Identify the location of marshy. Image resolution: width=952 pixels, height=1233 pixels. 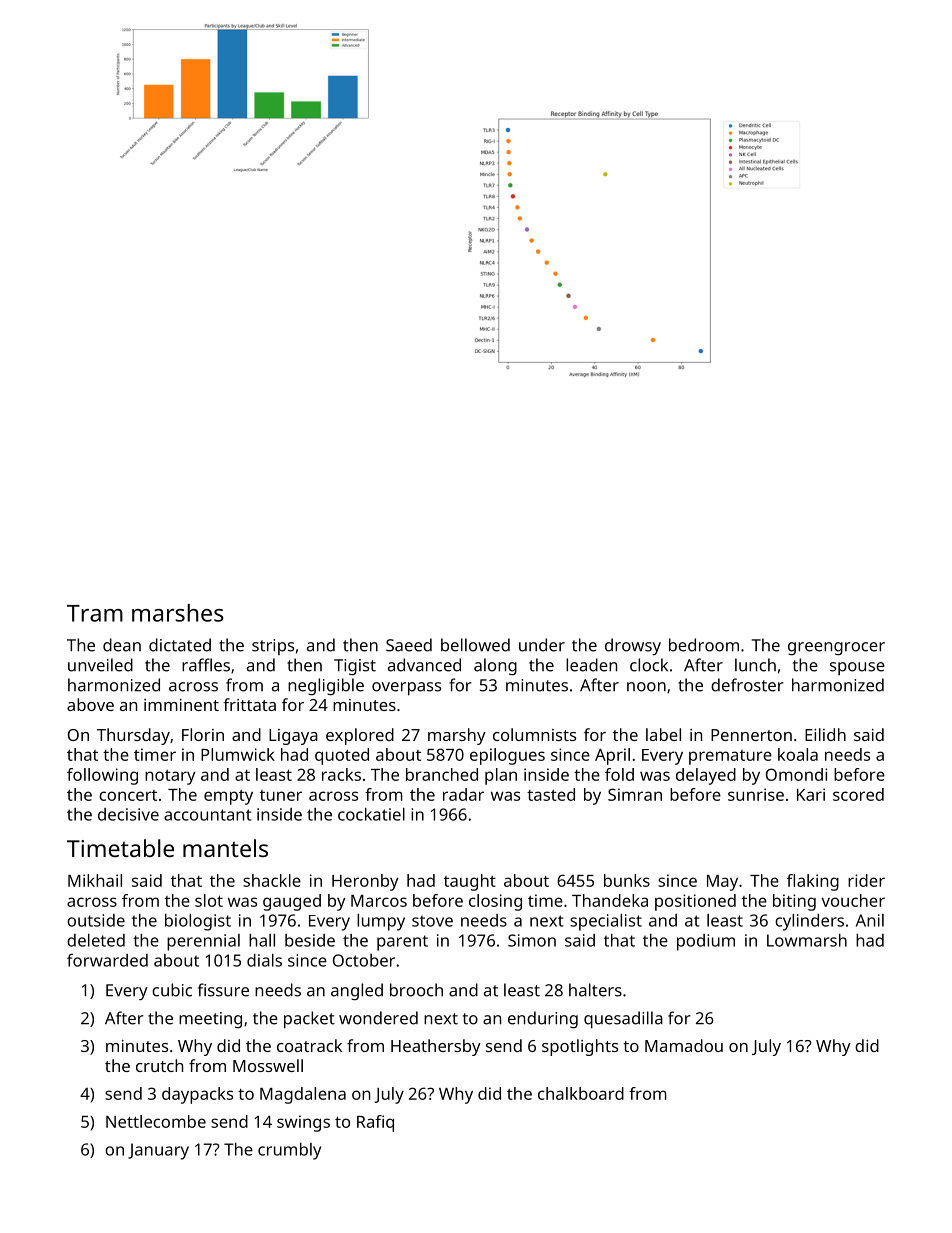
(457, 736).
